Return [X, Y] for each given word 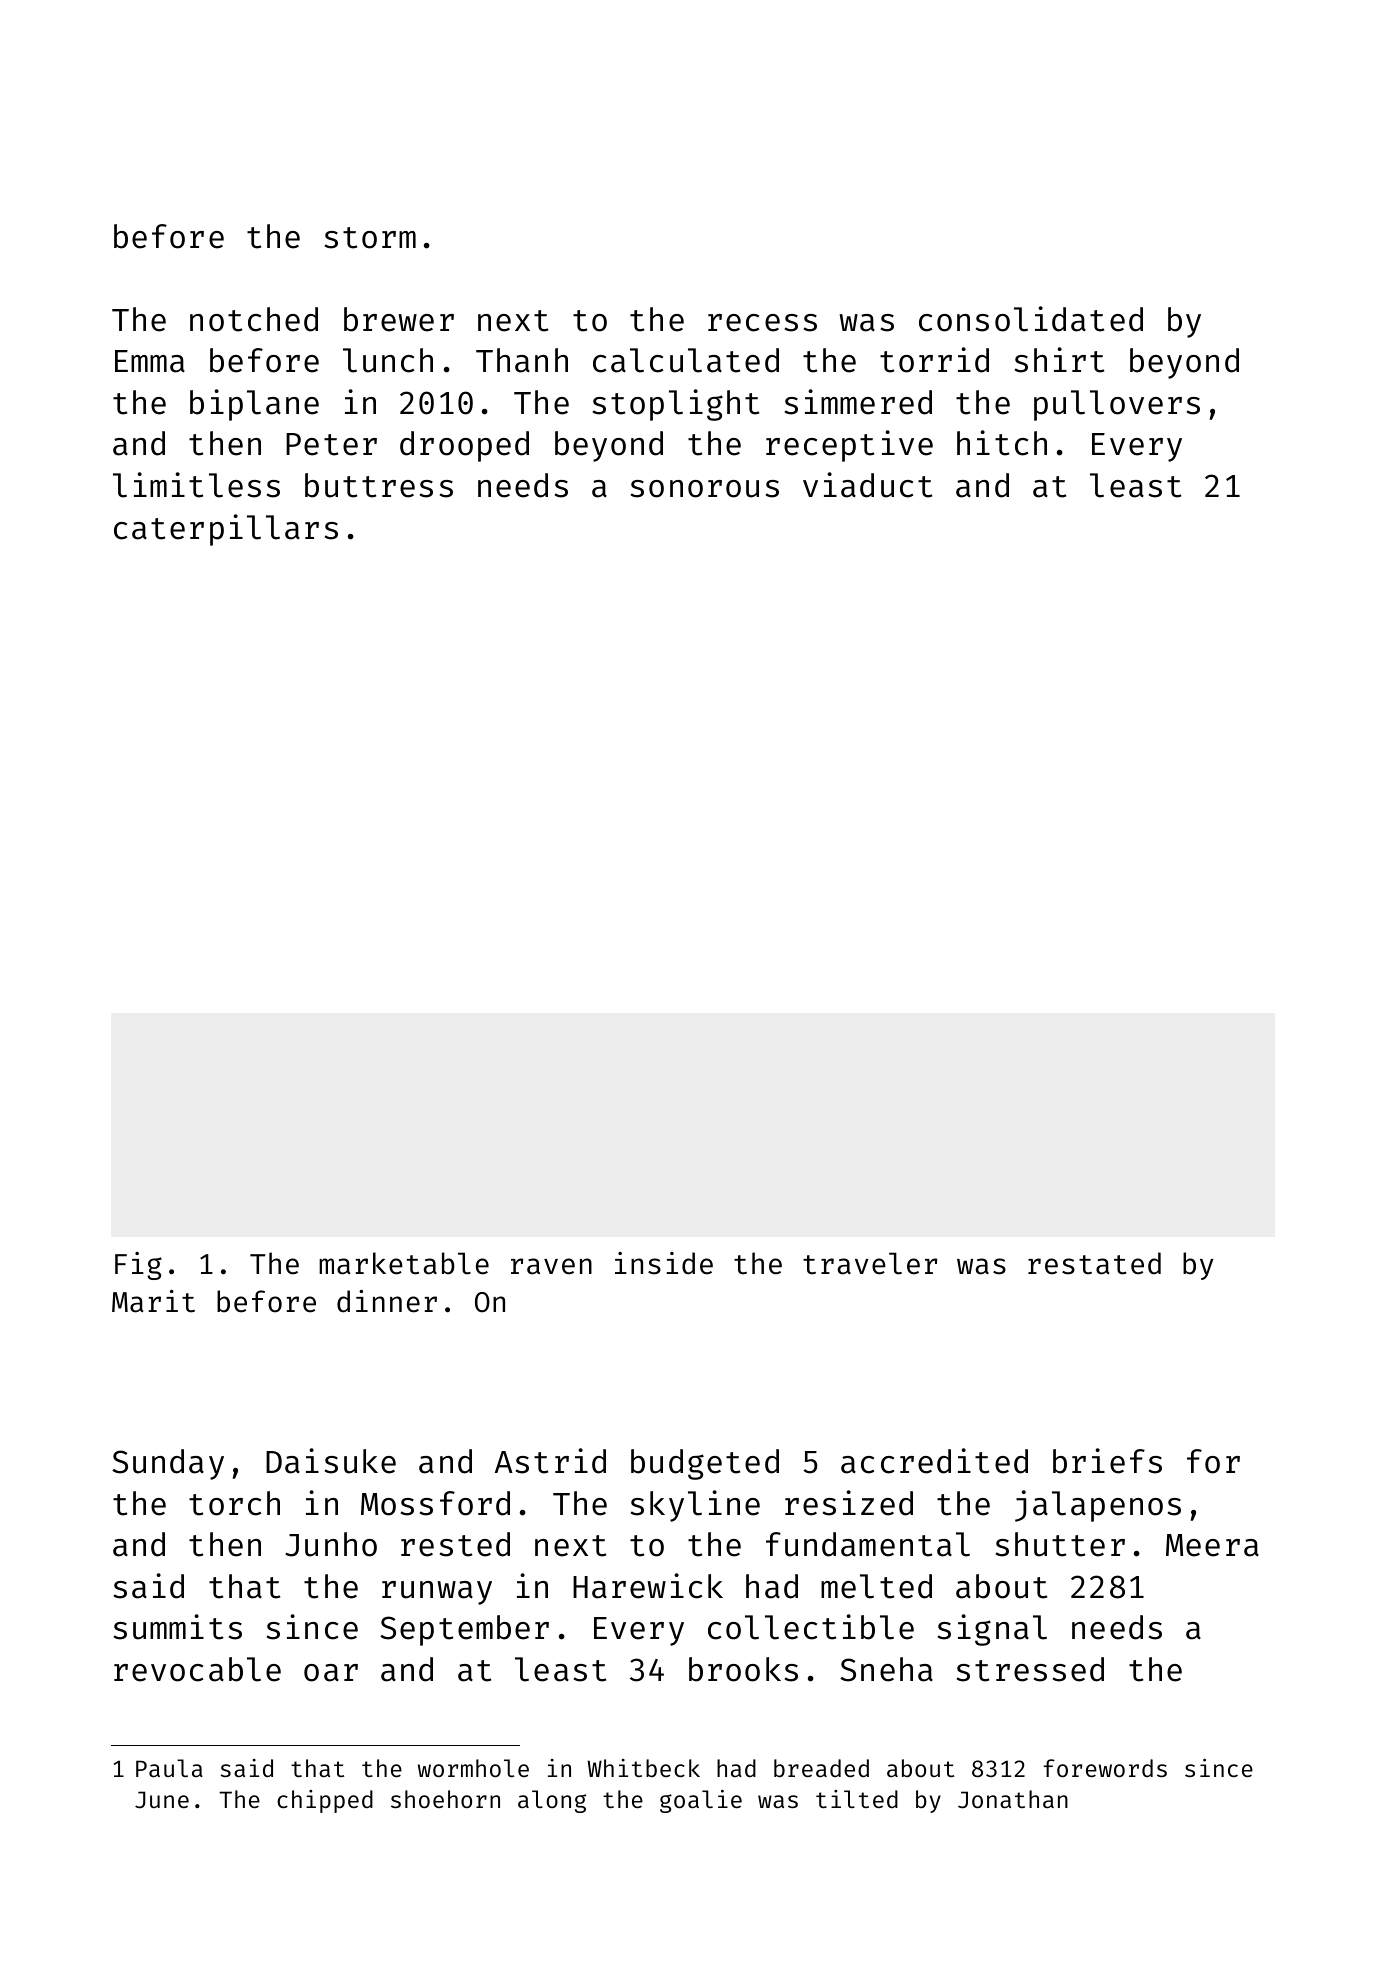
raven [551, 1266]
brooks [743, 1669]
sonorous [705, 489]
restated [1094, 1263]
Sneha [886, 1669]
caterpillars [226, 530]
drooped [464, 446]
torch [234, 1503]
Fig [138, 1266]
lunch [388, 360]
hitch [1002, 443]
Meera [1212, 1545]
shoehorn [445, 1799]
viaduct [867, 485]
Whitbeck [643, 1768]
